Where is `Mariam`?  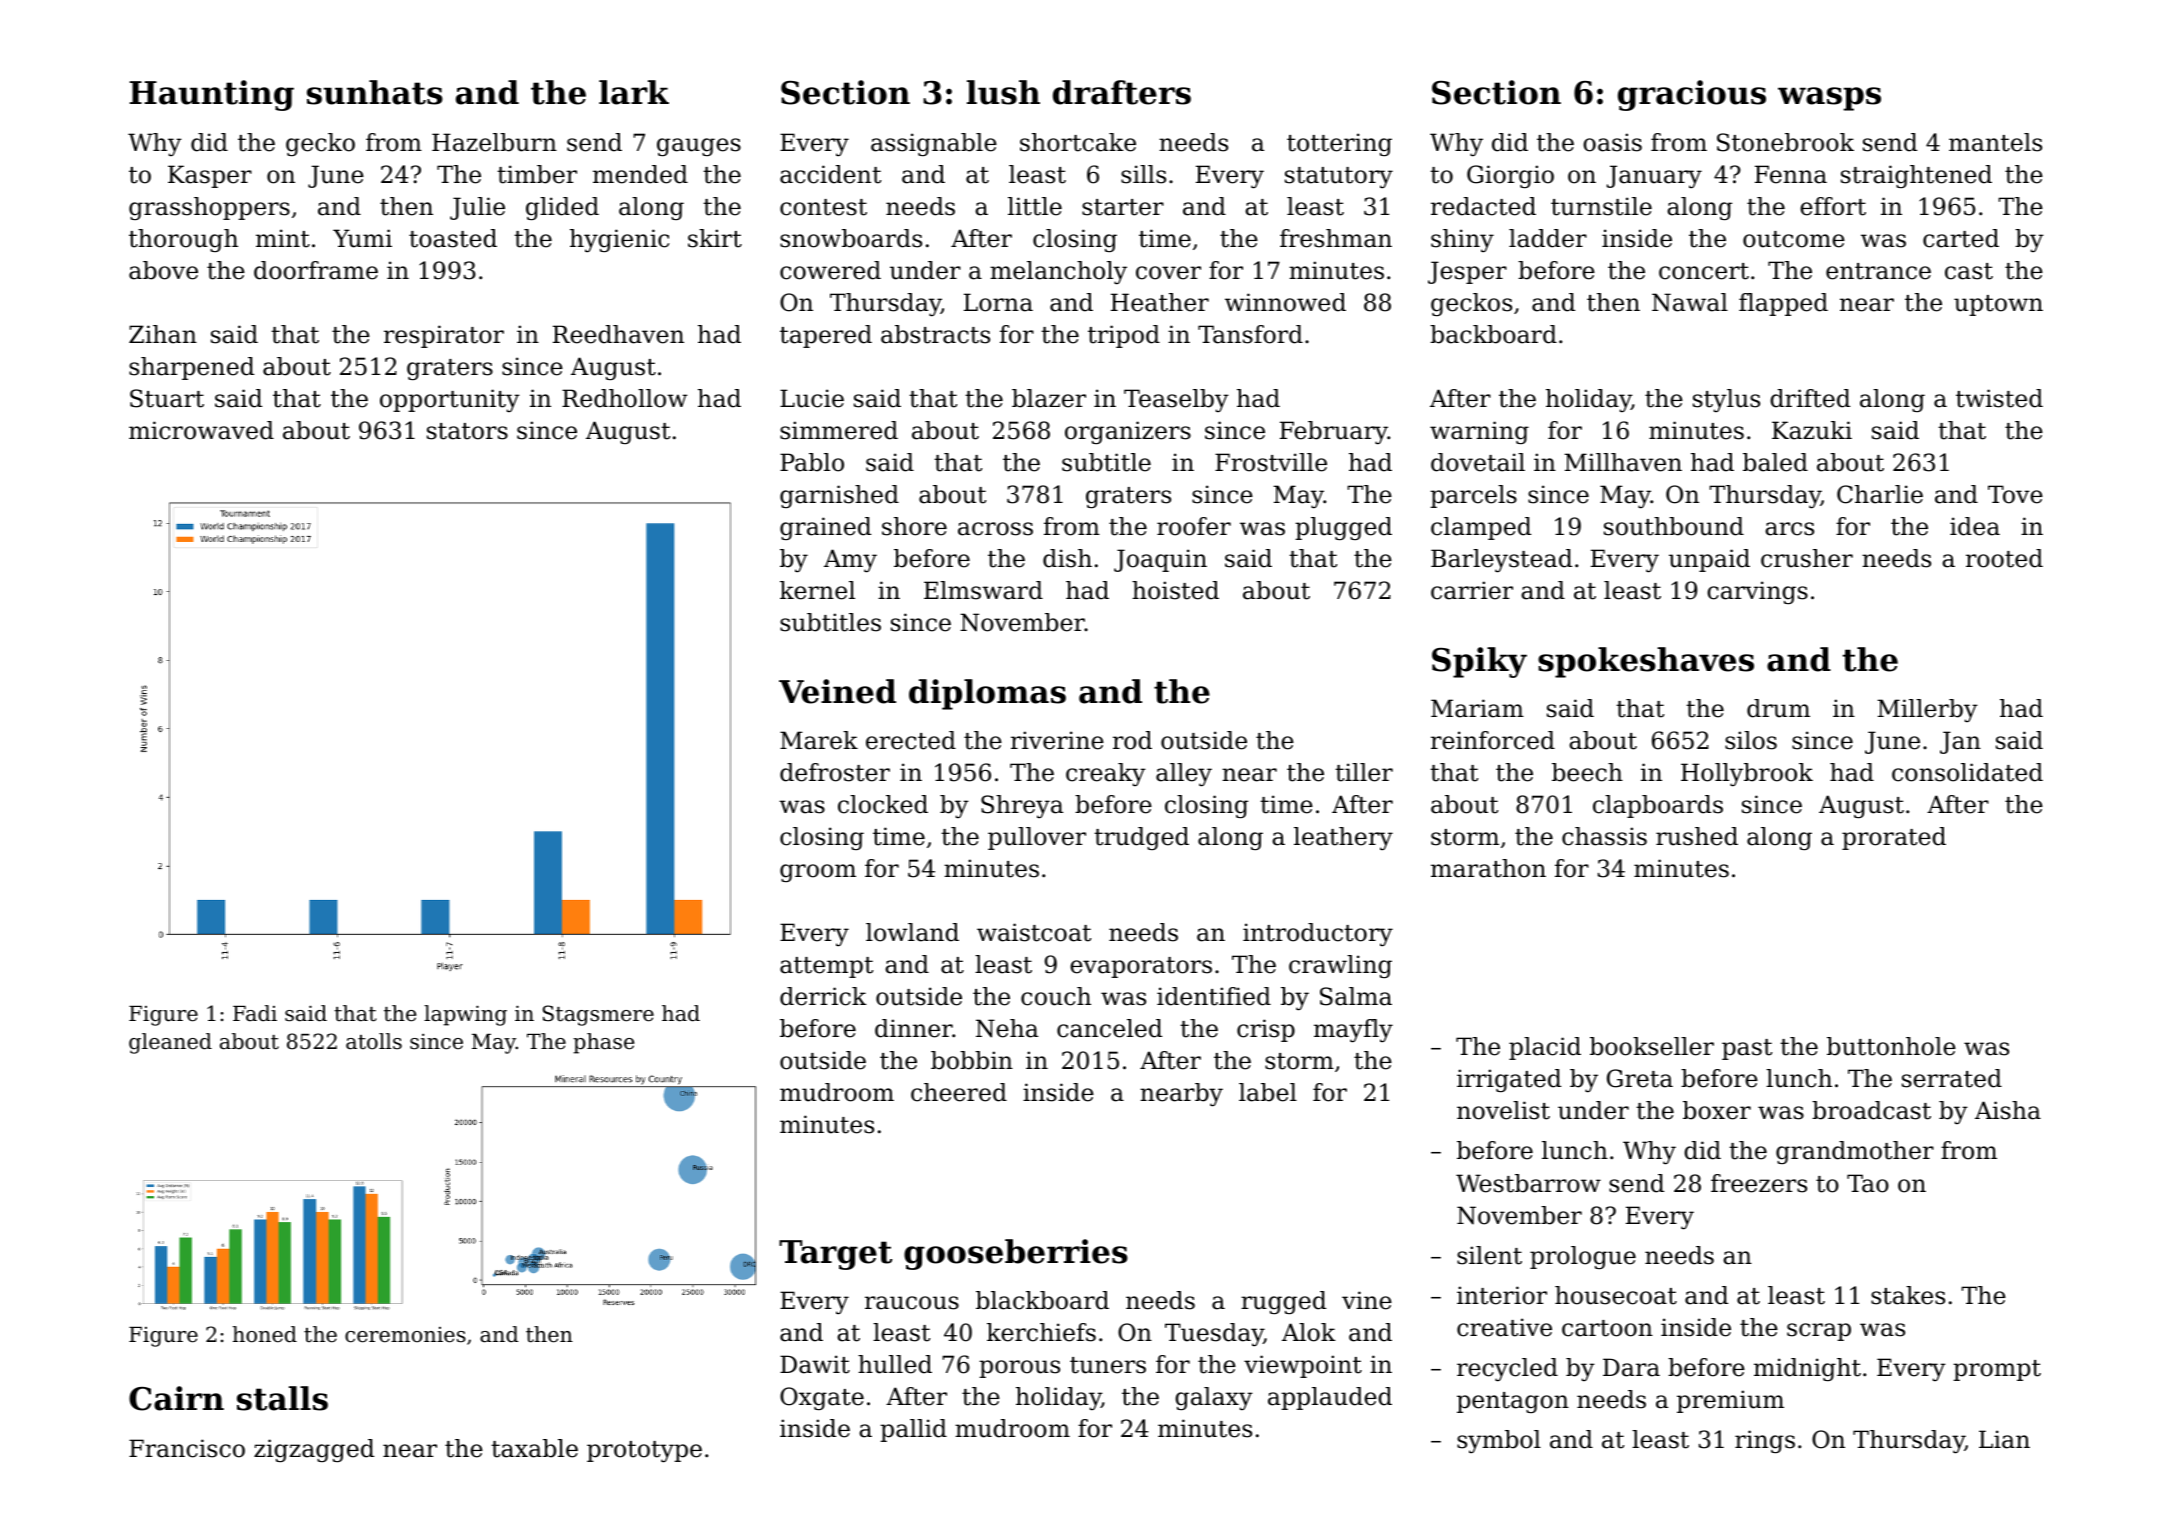 Mariam is located at coordinates (1477, 708).
